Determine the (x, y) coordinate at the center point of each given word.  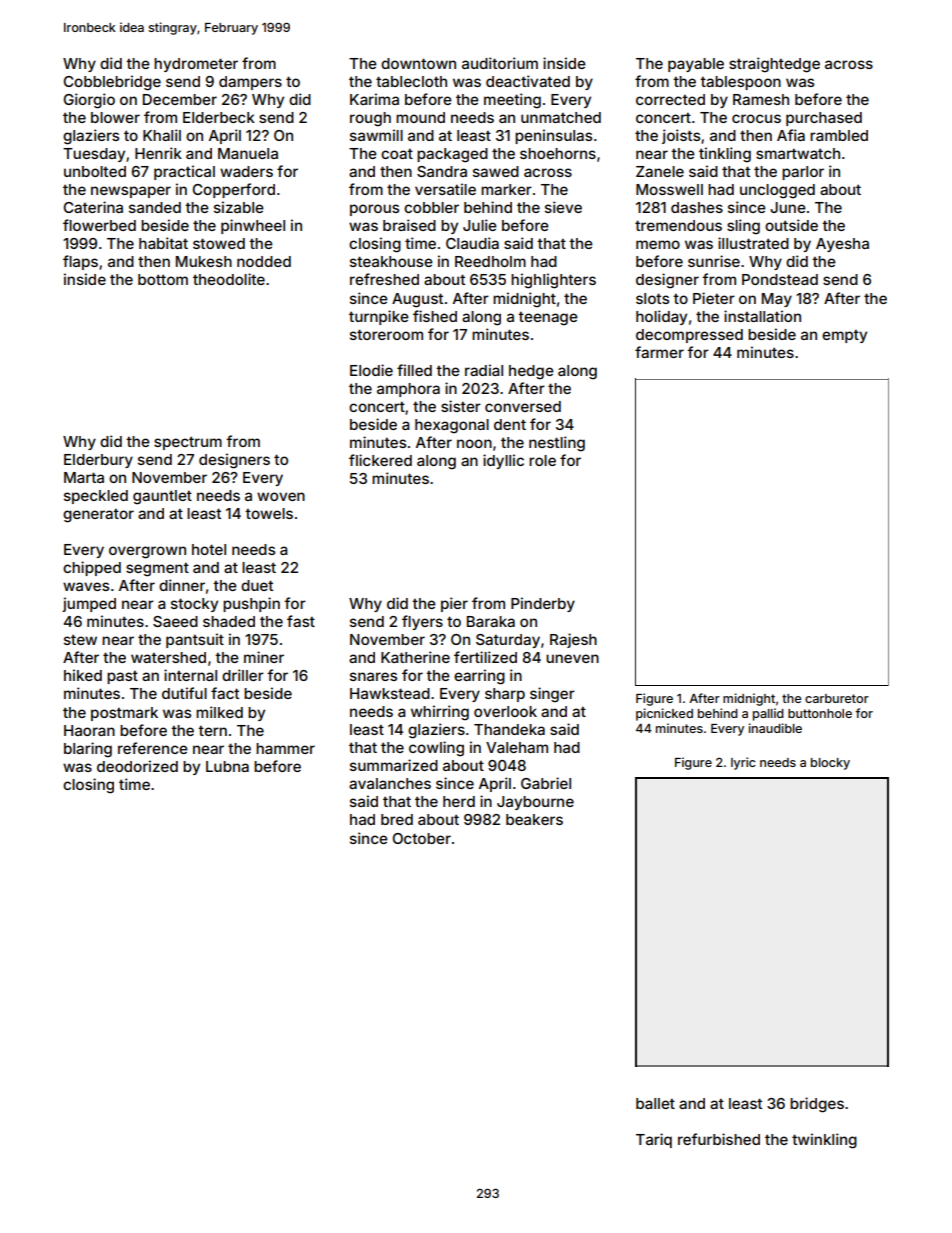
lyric (743, 763)
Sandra (442, 171)
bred (397, 819)
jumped (89, 604)
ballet (655, 1103)
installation (762, 316)
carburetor (837, 698)
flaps (80, 262)
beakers (534, 819)
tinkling (725, 155)
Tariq (654, 1140)
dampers (250, 83)
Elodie (371, 370)
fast (301, 621)
